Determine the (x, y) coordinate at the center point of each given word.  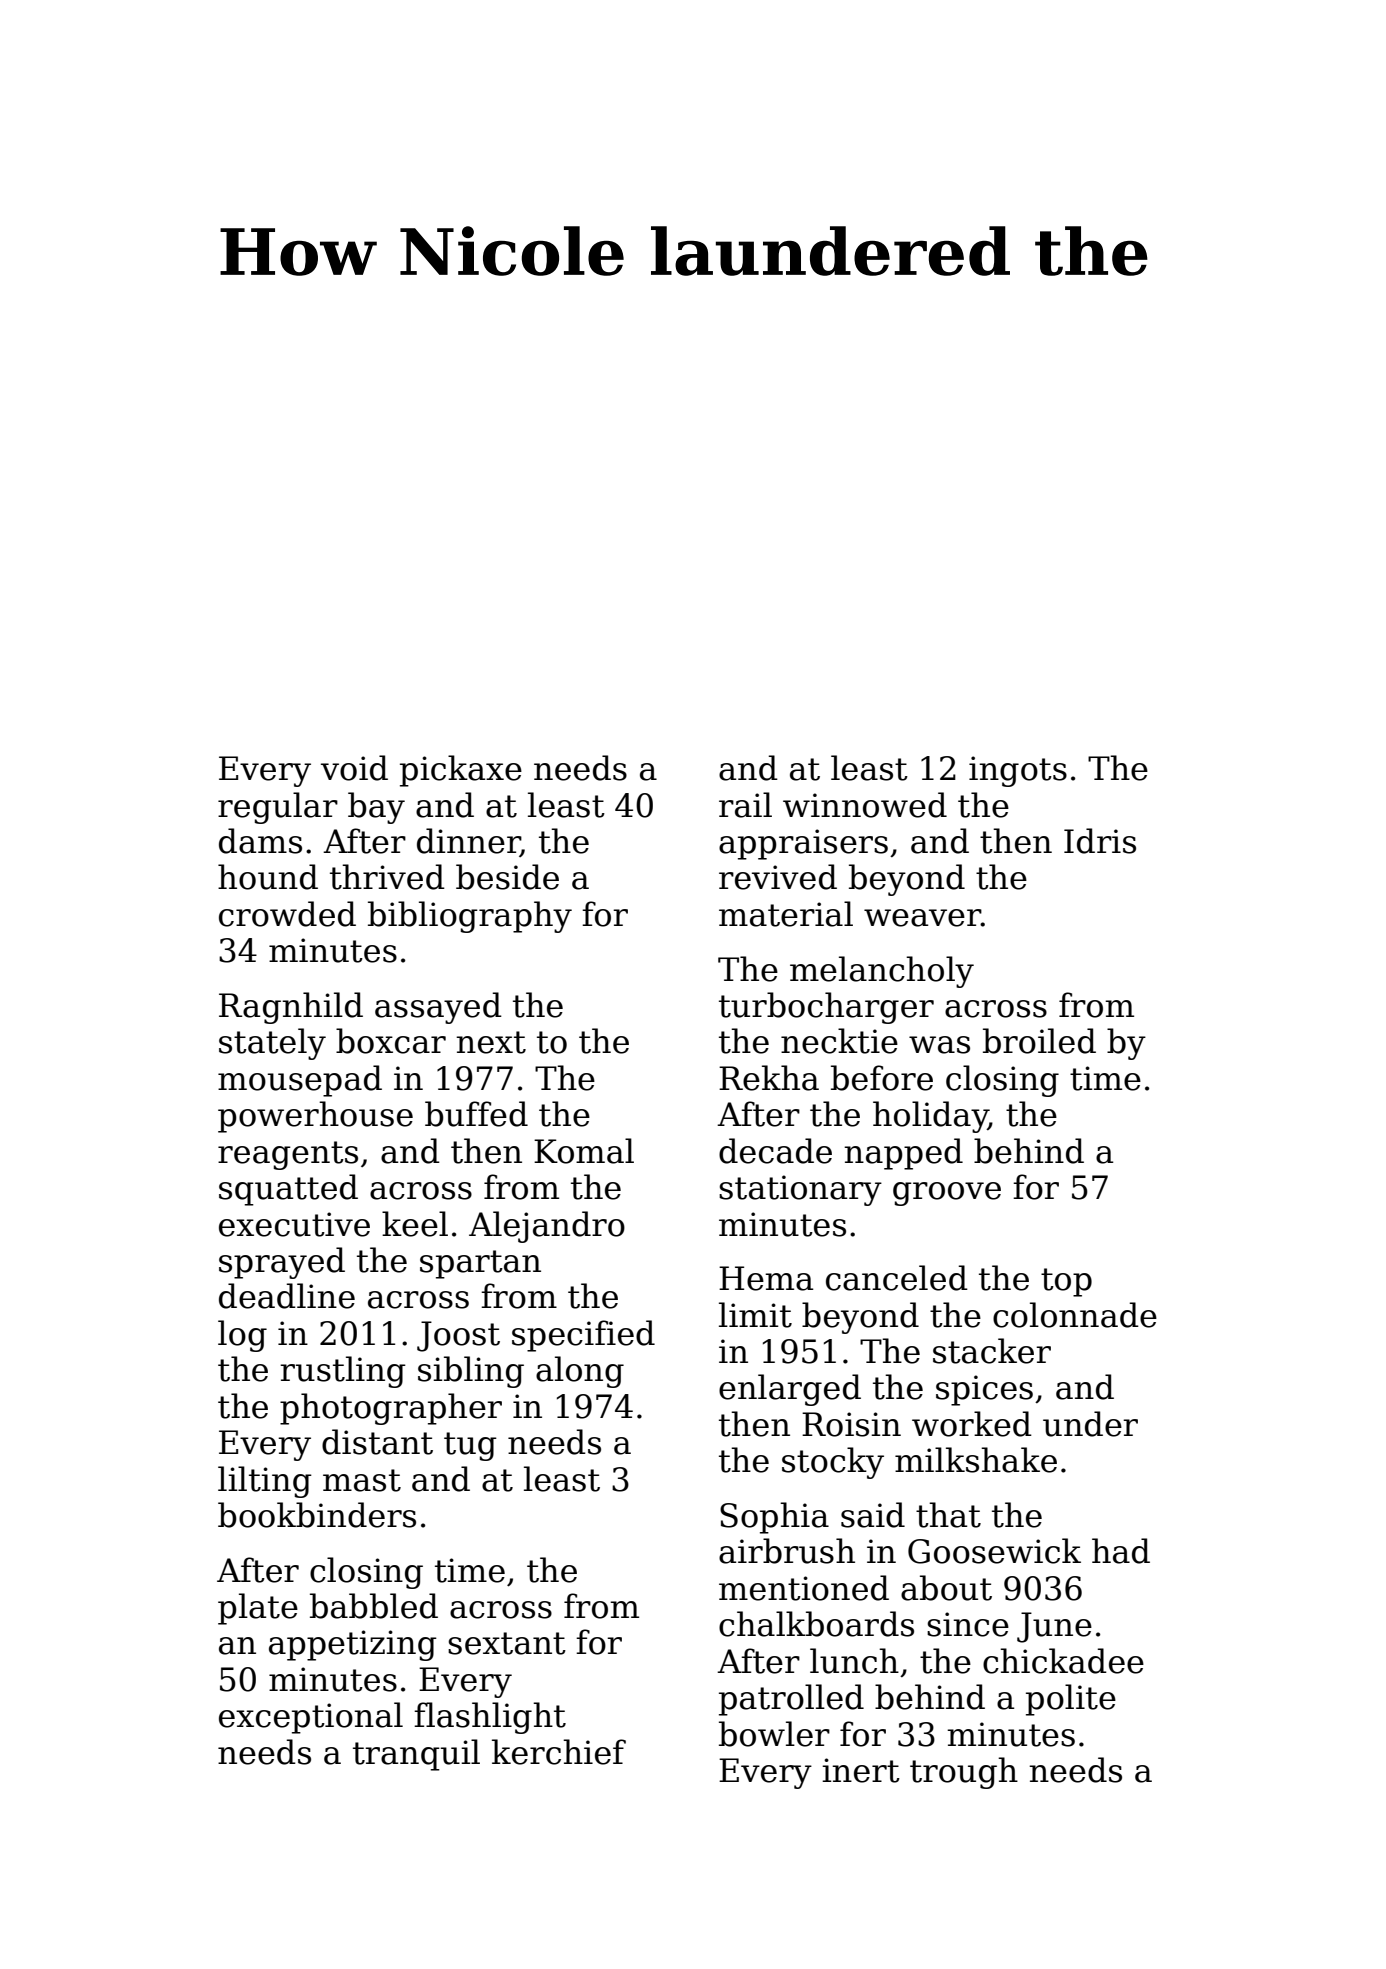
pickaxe (461, 771)
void (354, 768)
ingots (1018, 771)
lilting (265, 1482)
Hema (766, 1278)
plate (258, 1609)
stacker (992, 1351)
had (1121, 1551)
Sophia (774, 1518)
